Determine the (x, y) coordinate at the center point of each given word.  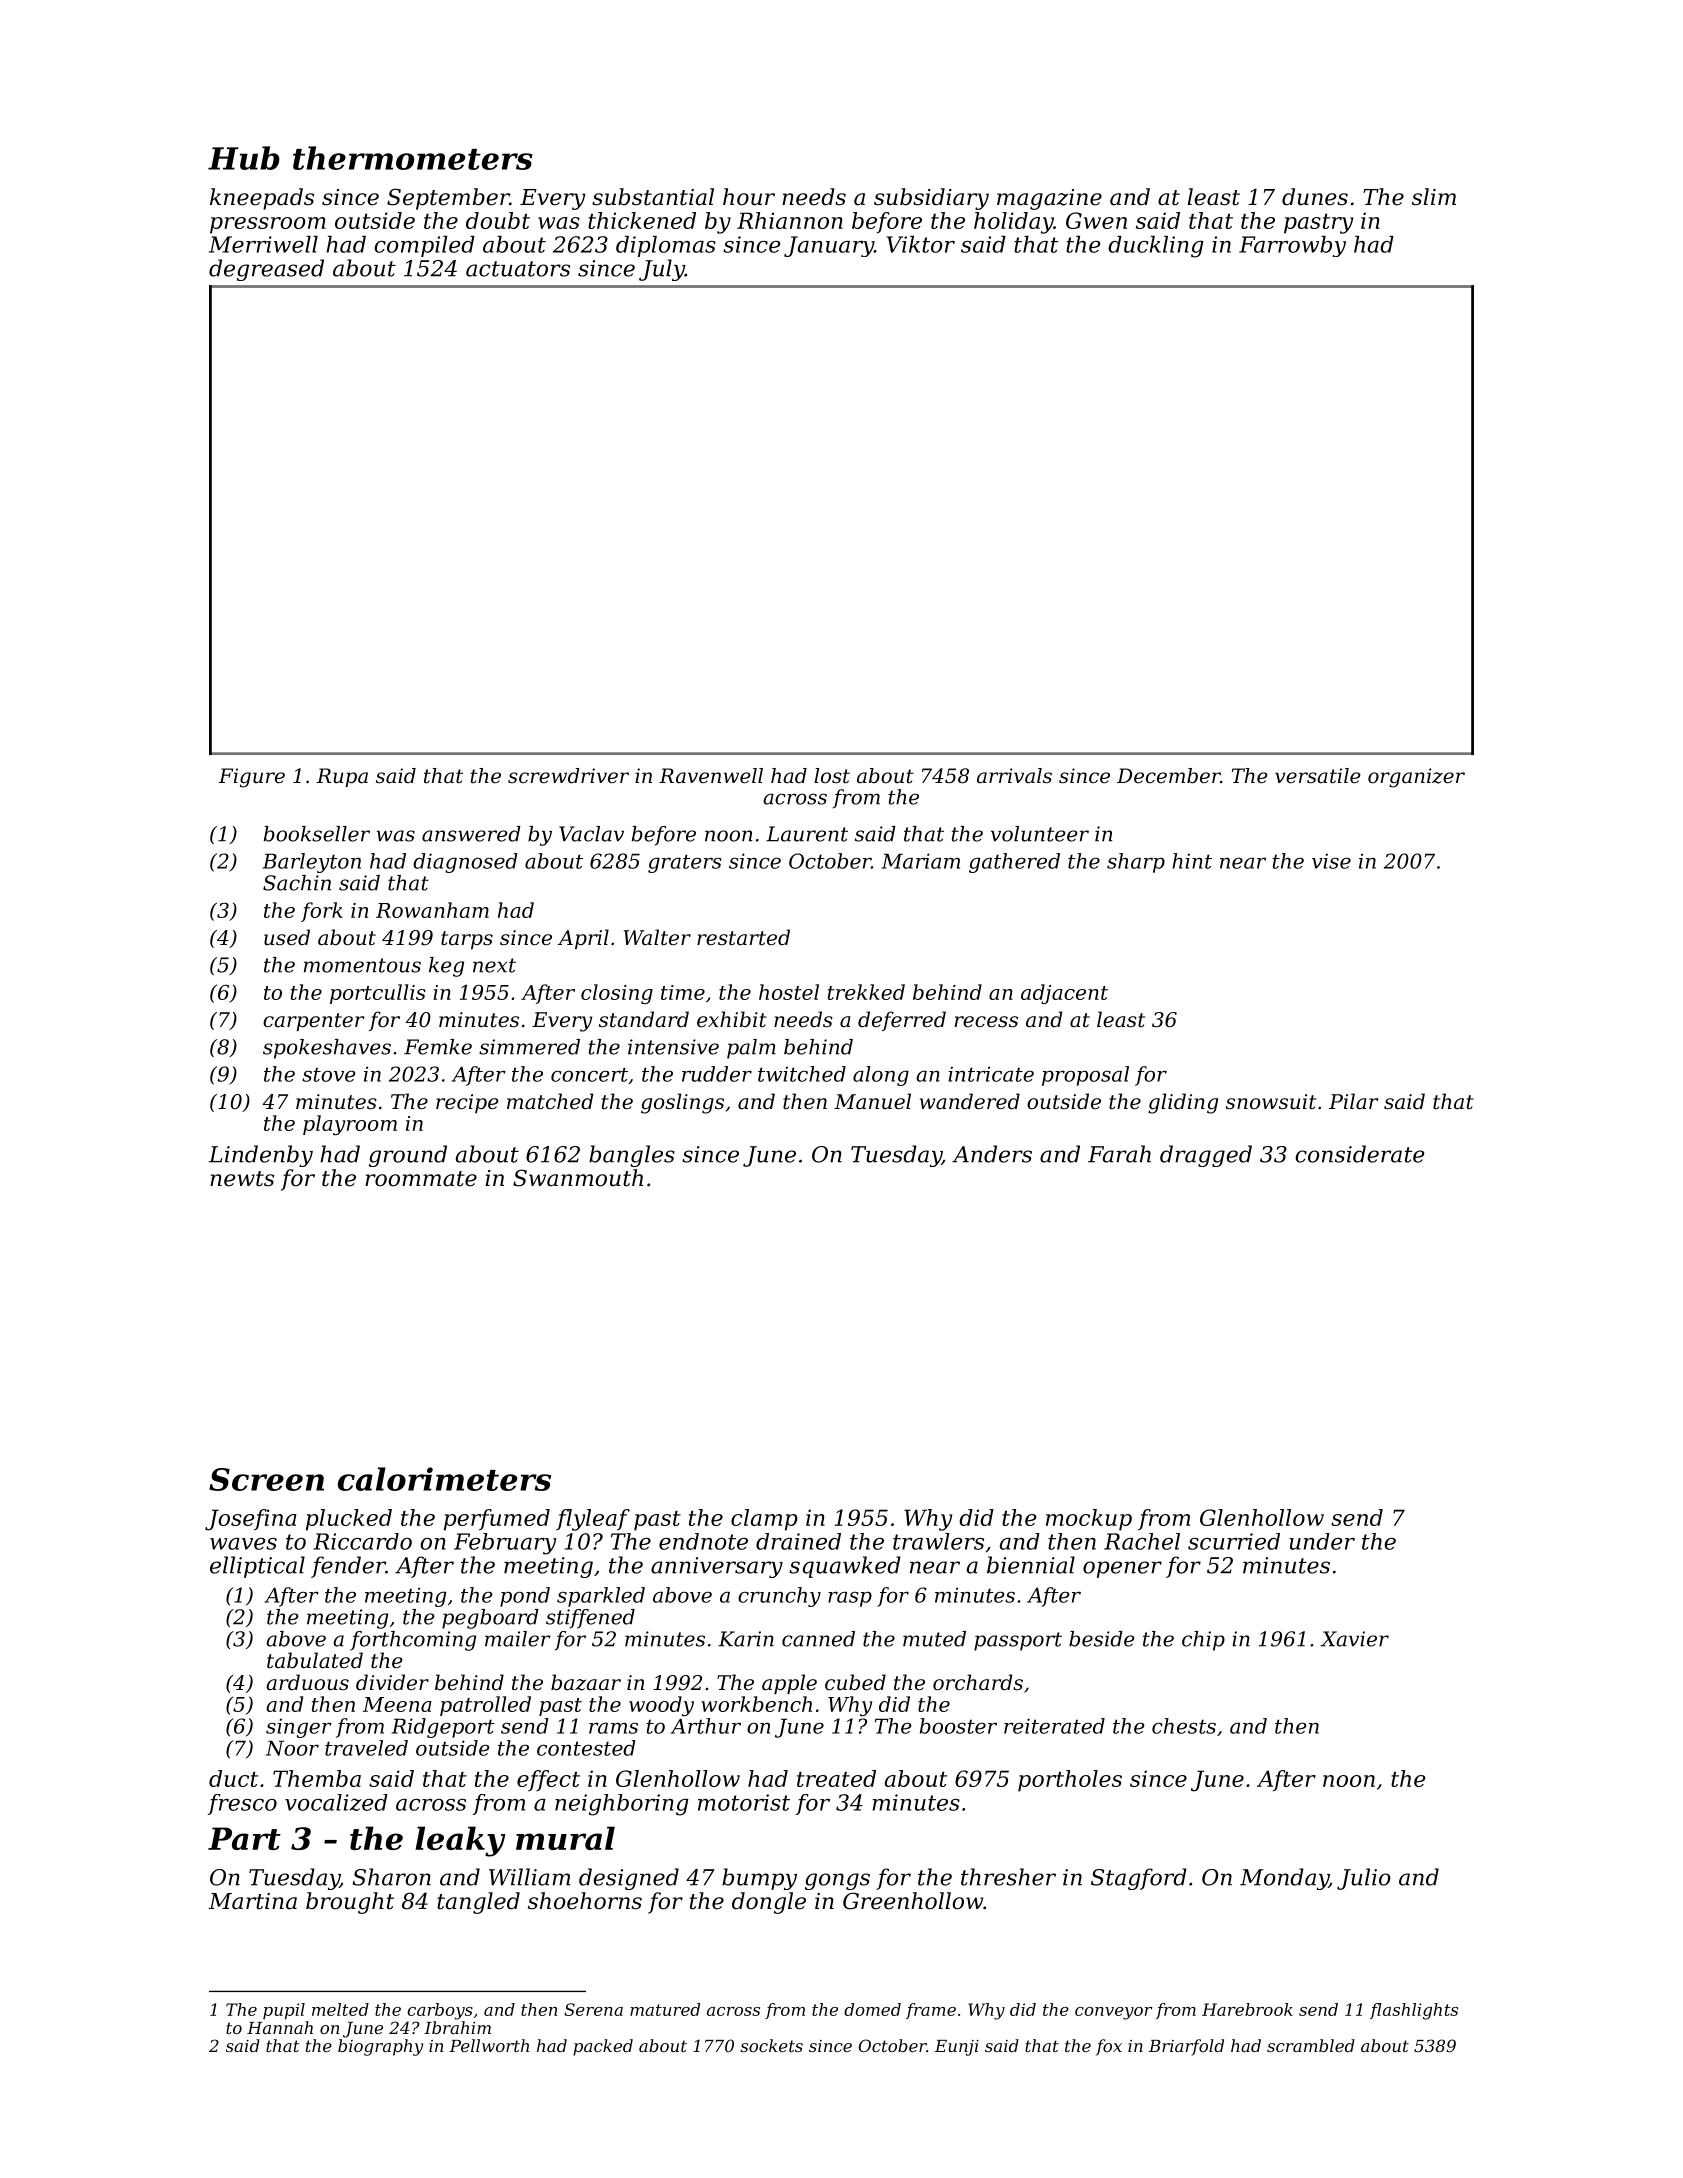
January (829, 246)
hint (1192, 861)
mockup (1089, 1520)
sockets (771, 2045)
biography (380, 2047)
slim (1434, 197)
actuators (518, 269)
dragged (1206, 1156)
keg (446, 967)
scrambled (1311, 2045)
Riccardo (362, 1541)
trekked (866, 992)
